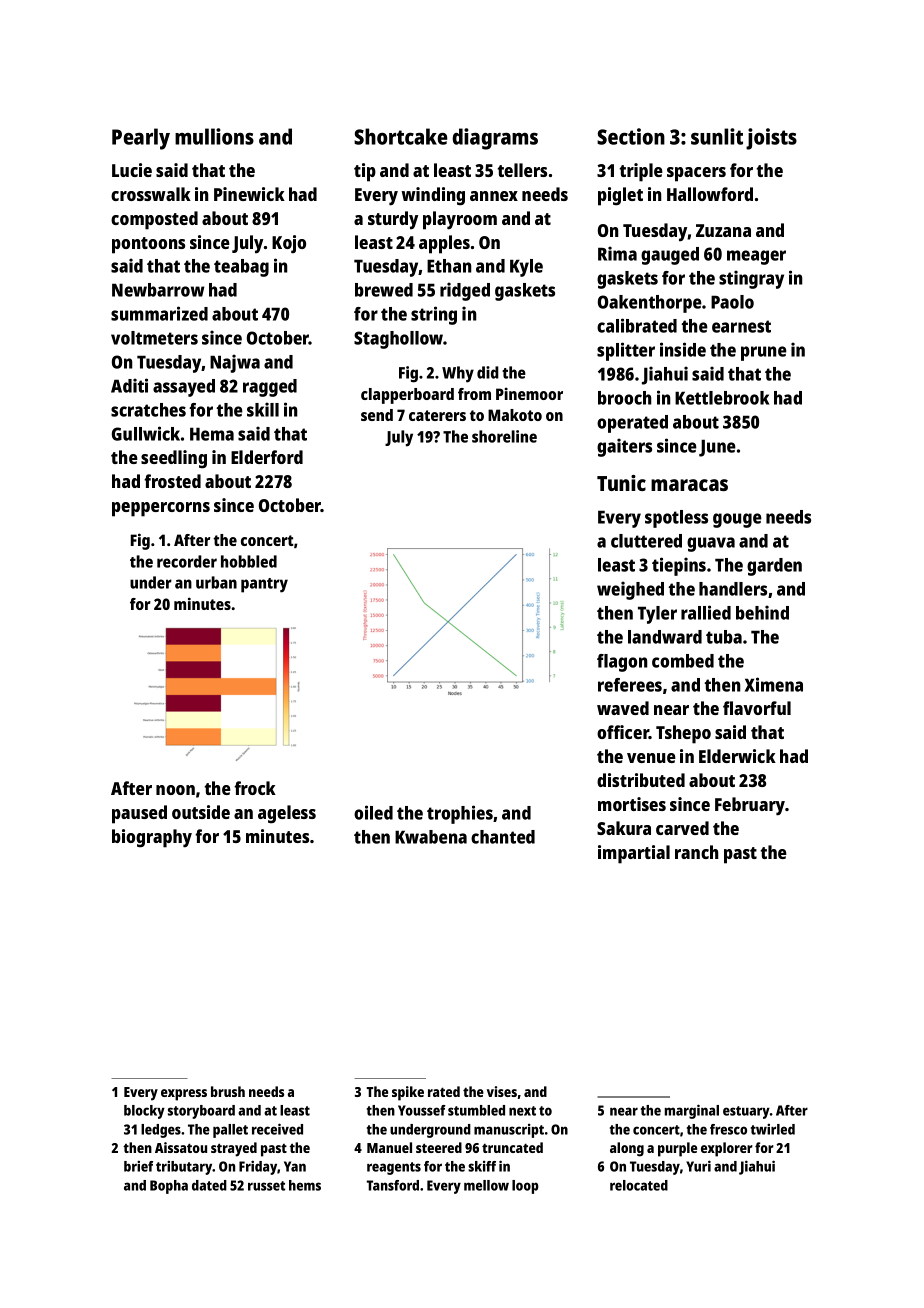  What do you see at coordinates (630, 590) in the page?
I see `weighed` at bounding box center [630, 590].
